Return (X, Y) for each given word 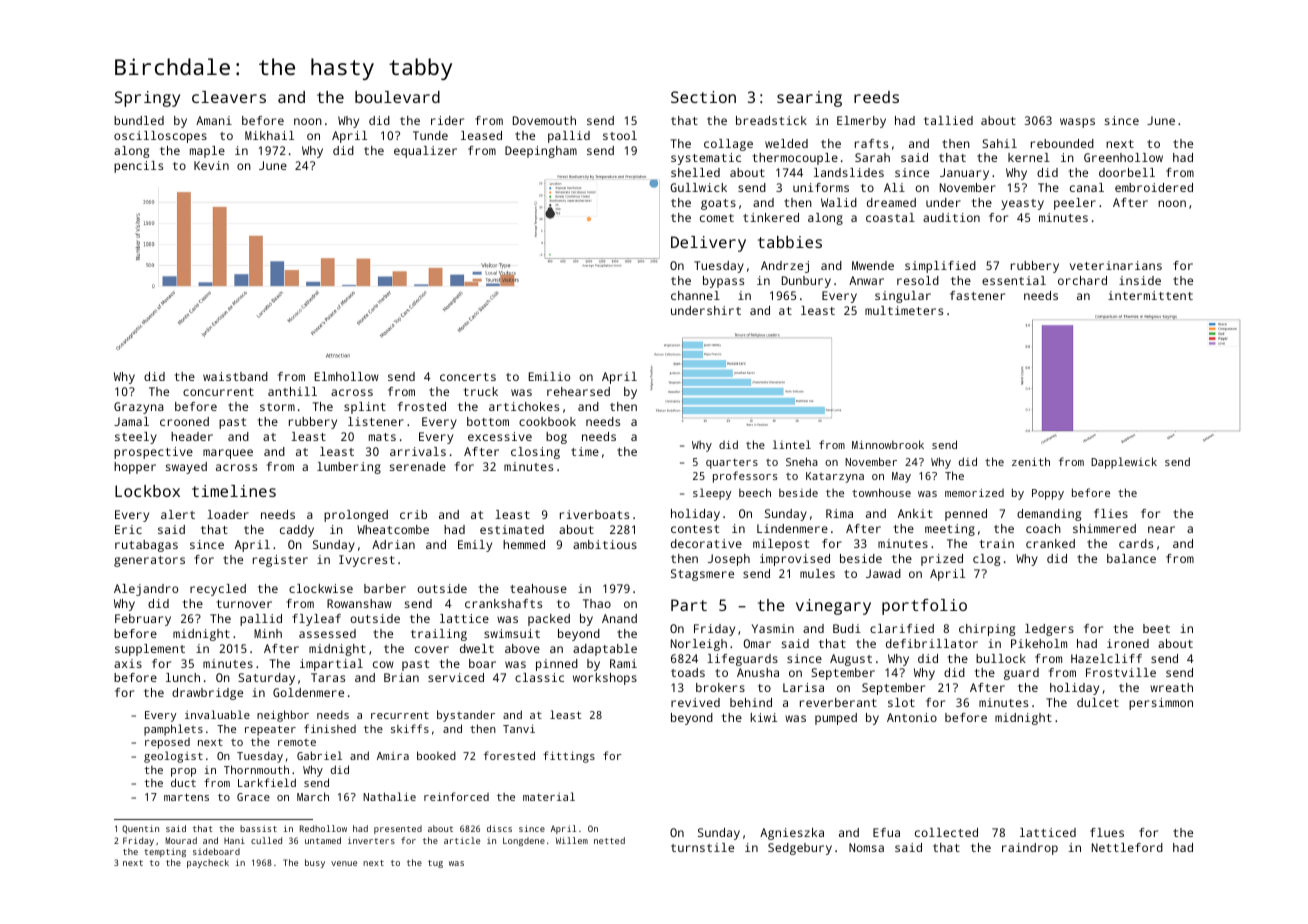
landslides (849, 172)
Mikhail (269, 135)
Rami (623, 663)
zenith (1031, 461)
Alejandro (146, 590)
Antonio (912, 717)
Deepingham (541, 152)
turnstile (702, 847)
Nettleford (1127, 847)
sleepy (712, 494)
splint (365, 408)
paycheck (208, 863)
